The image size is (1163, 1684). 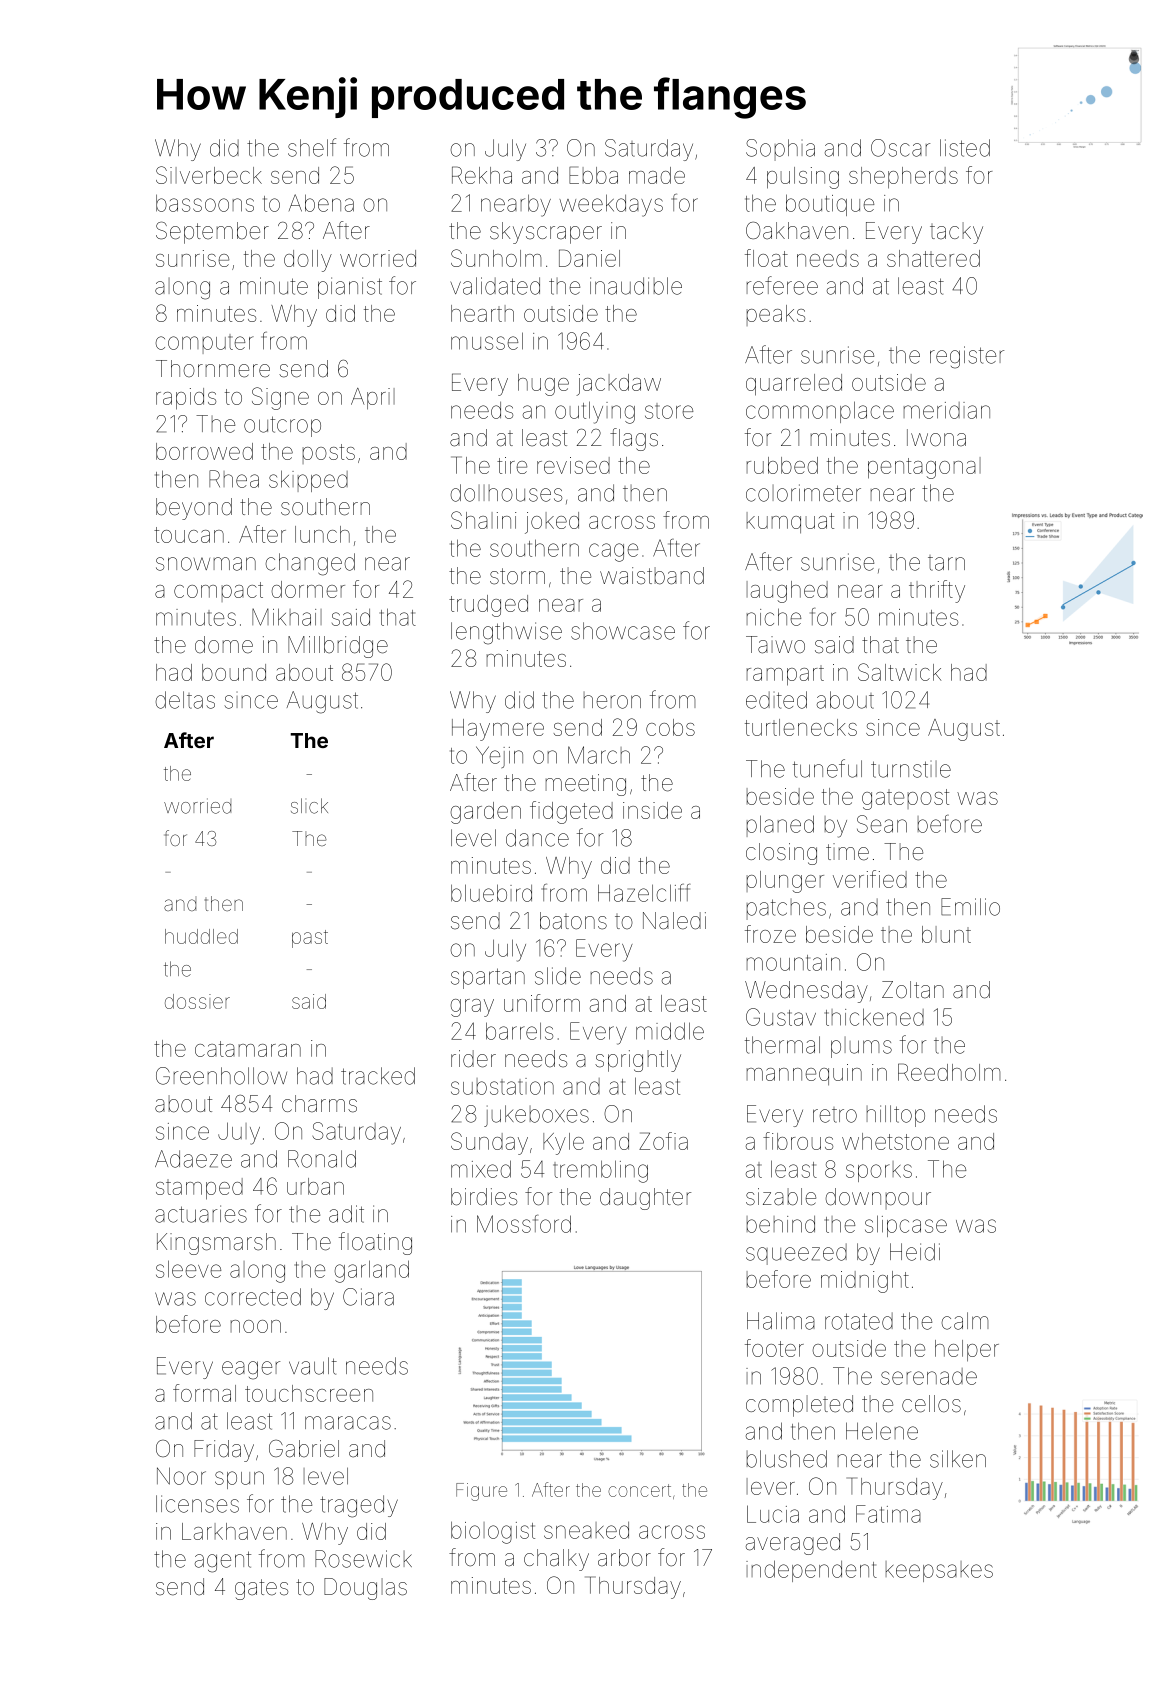 What do you see at coordinates (186, 399) in the image?
I see `rapids` at bounding box center [186, 399].
